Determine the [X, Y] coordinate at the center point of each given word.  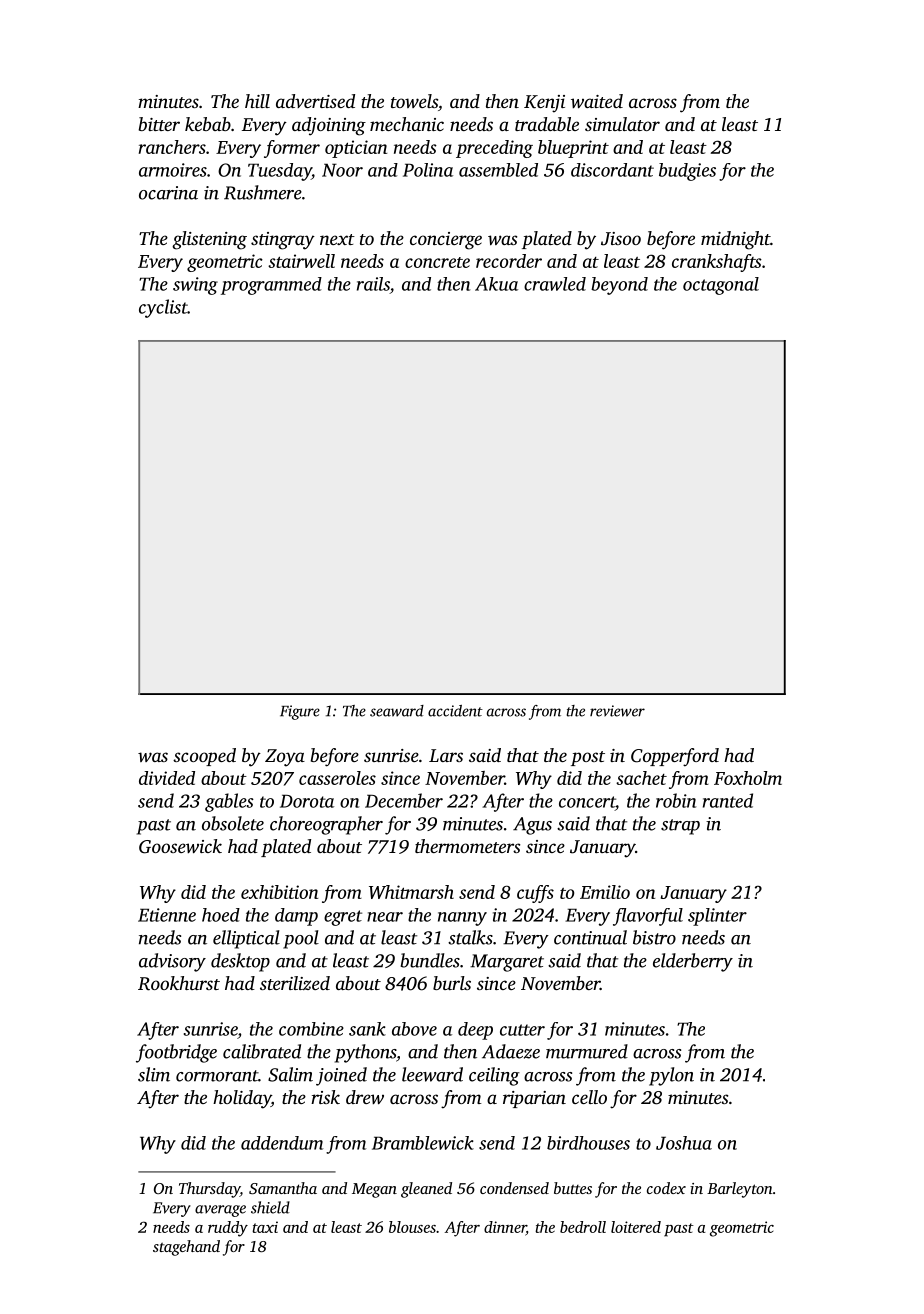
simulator [622, 124]
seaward [397, 711]
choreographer [326, 825]
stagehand [186, 1248]
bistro [654, 937]
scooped [204, 757]
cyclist [163, 308]
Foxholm [748, 778]
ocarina [168, 193]
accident [455, 711]
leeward [432, 1074]
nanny [462, 919]
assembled [498, 170]
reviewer [617, 711]
